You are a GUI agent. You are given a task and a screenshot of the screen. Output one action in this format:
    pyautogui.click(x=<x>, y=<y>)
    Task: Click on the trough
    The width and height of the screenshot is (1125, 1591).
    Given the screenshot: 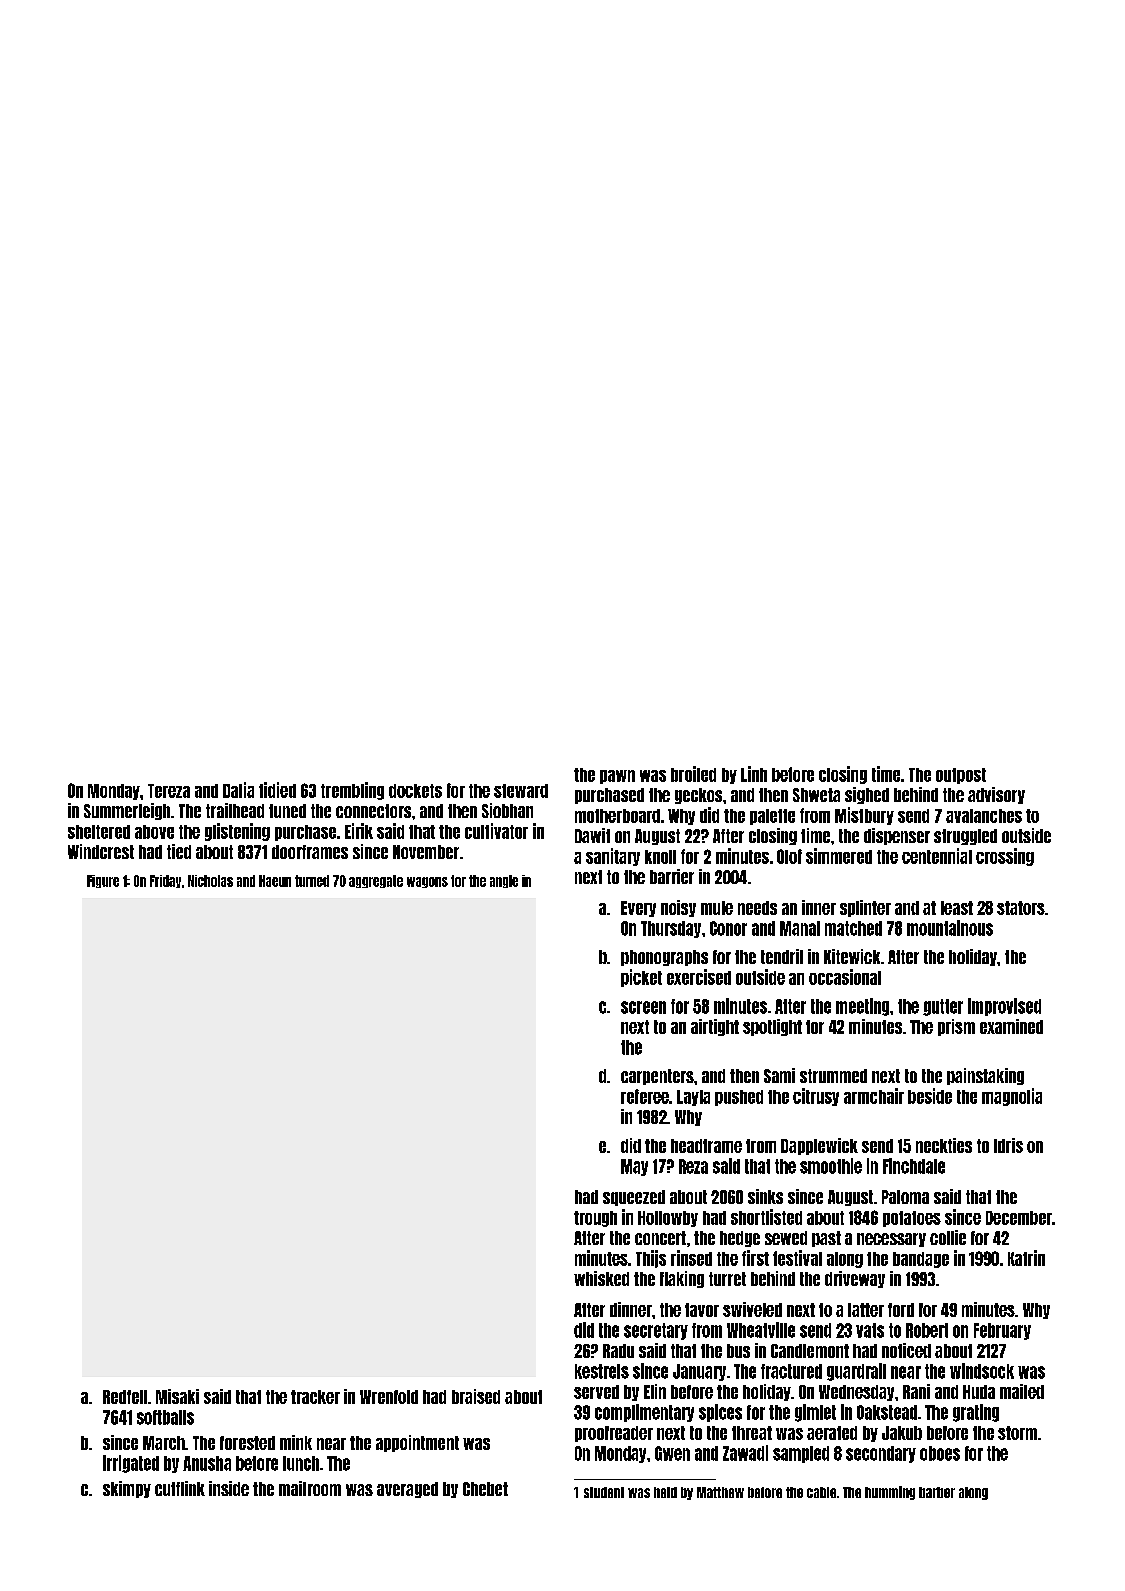 What is the action you would take?
    pyautogui.click(x=595, y=1219)
